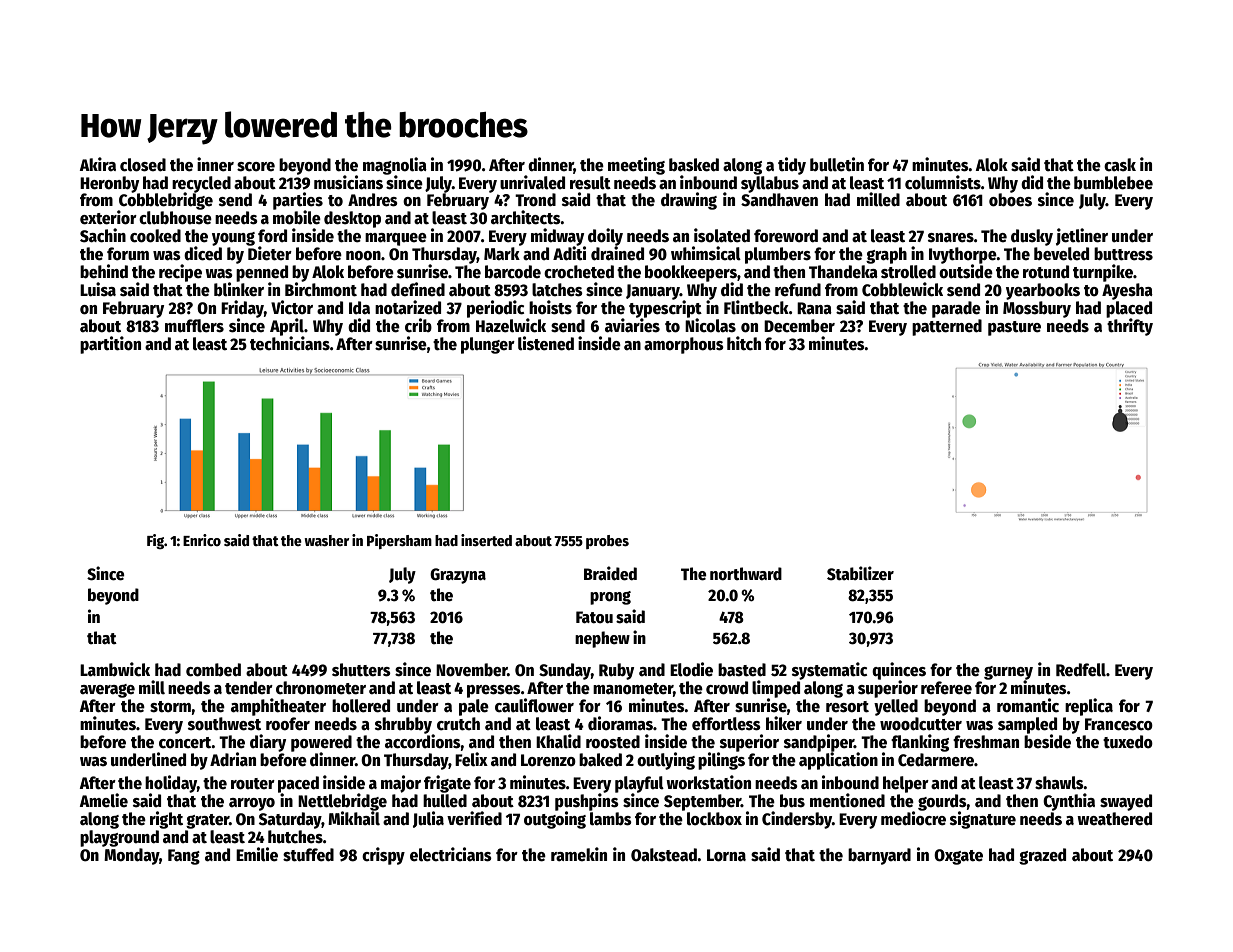 This screenshot has width=1233, height=952. What do you see at coordinates (837, 164) in the screenshot?
I see `bulletin` at bounding box center [837, 164].
